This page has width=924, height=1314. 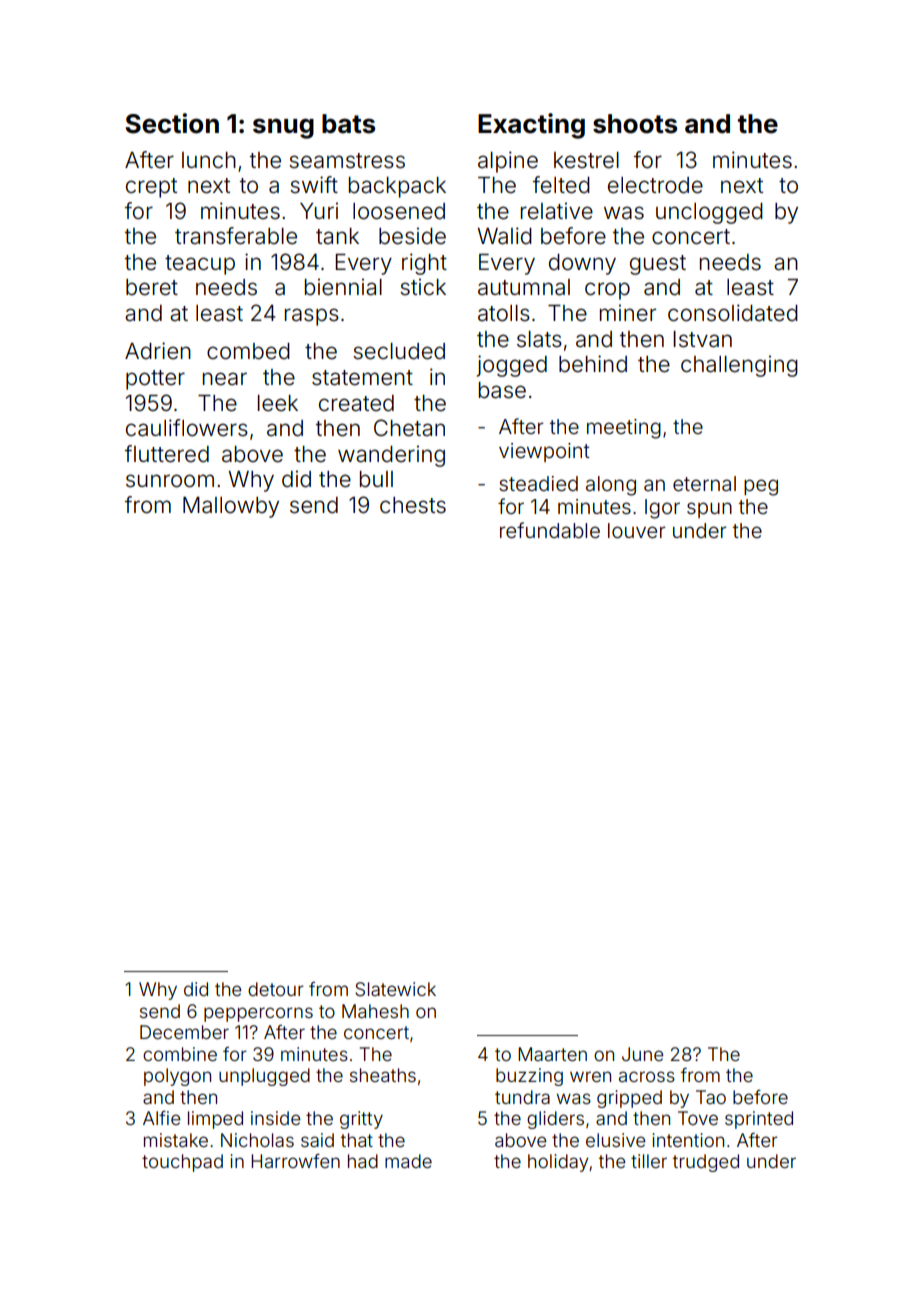 I want to click on Mallowby, so click(x=231, y=507).
